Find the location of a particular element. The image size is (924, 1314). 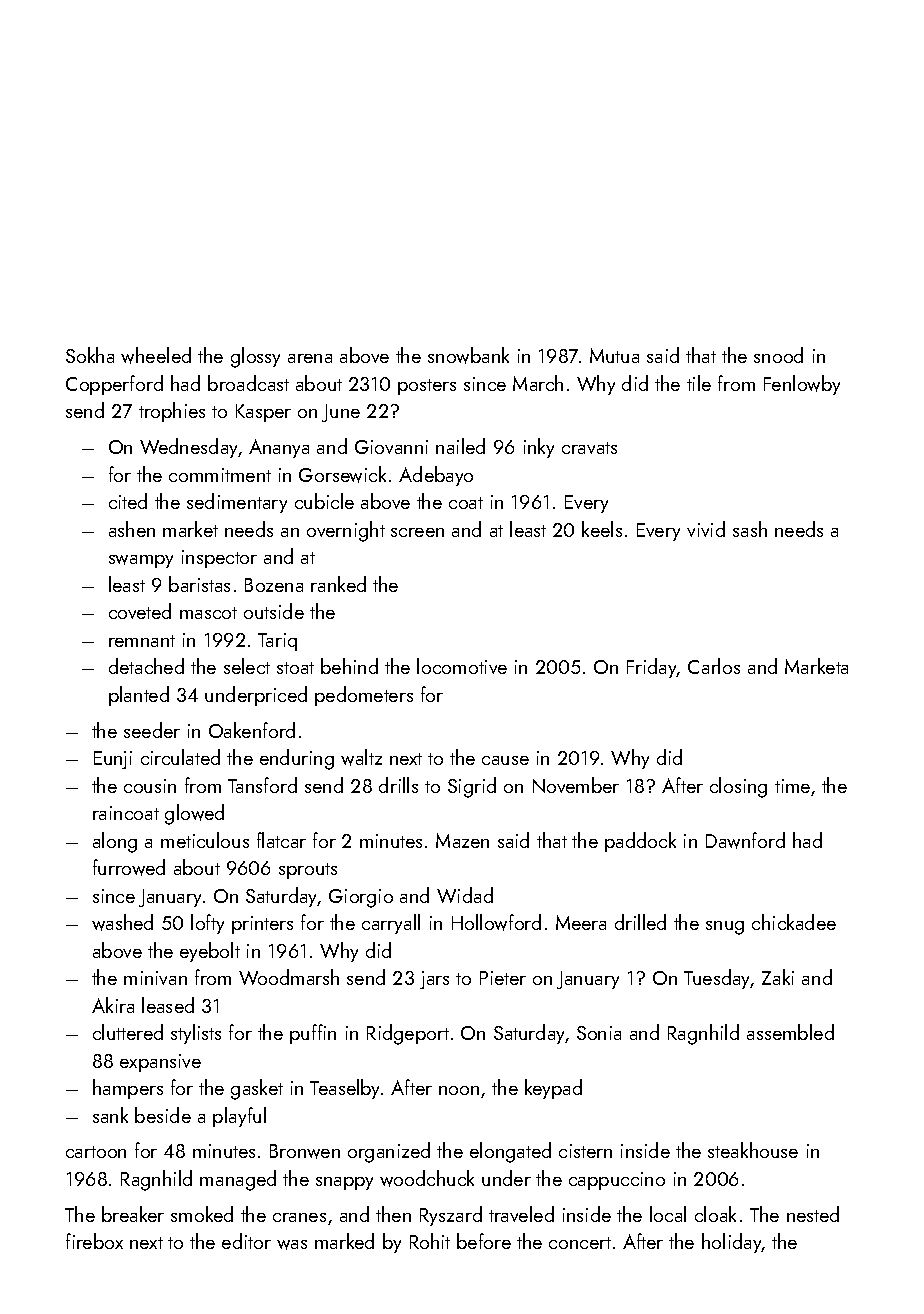

steakhouse is located at coordinates (753, 1150).
